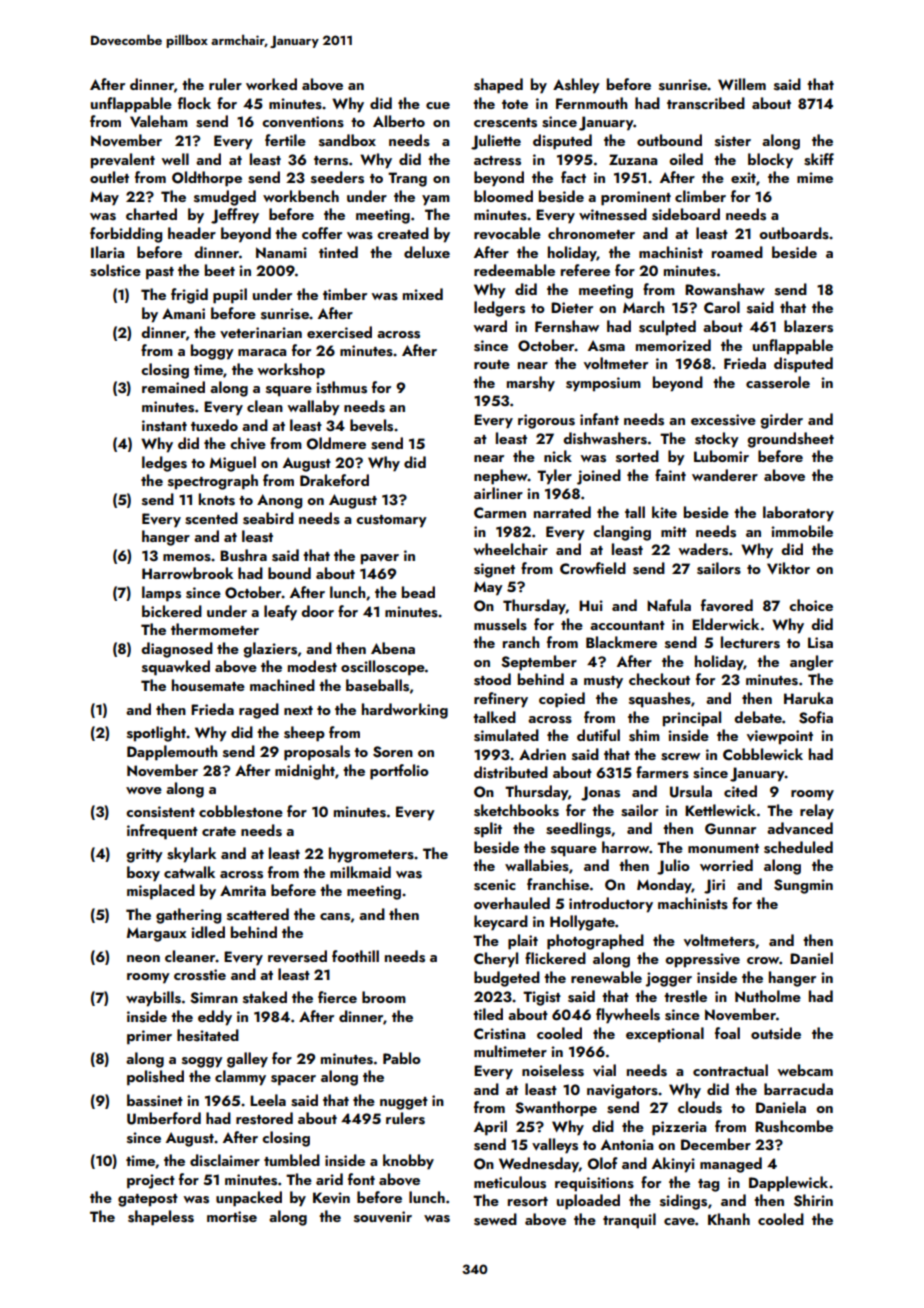 The width and height of the image is (924, 1308). Describe the element at coordinates (811, 605) in the image. I see `choice` at that location.
